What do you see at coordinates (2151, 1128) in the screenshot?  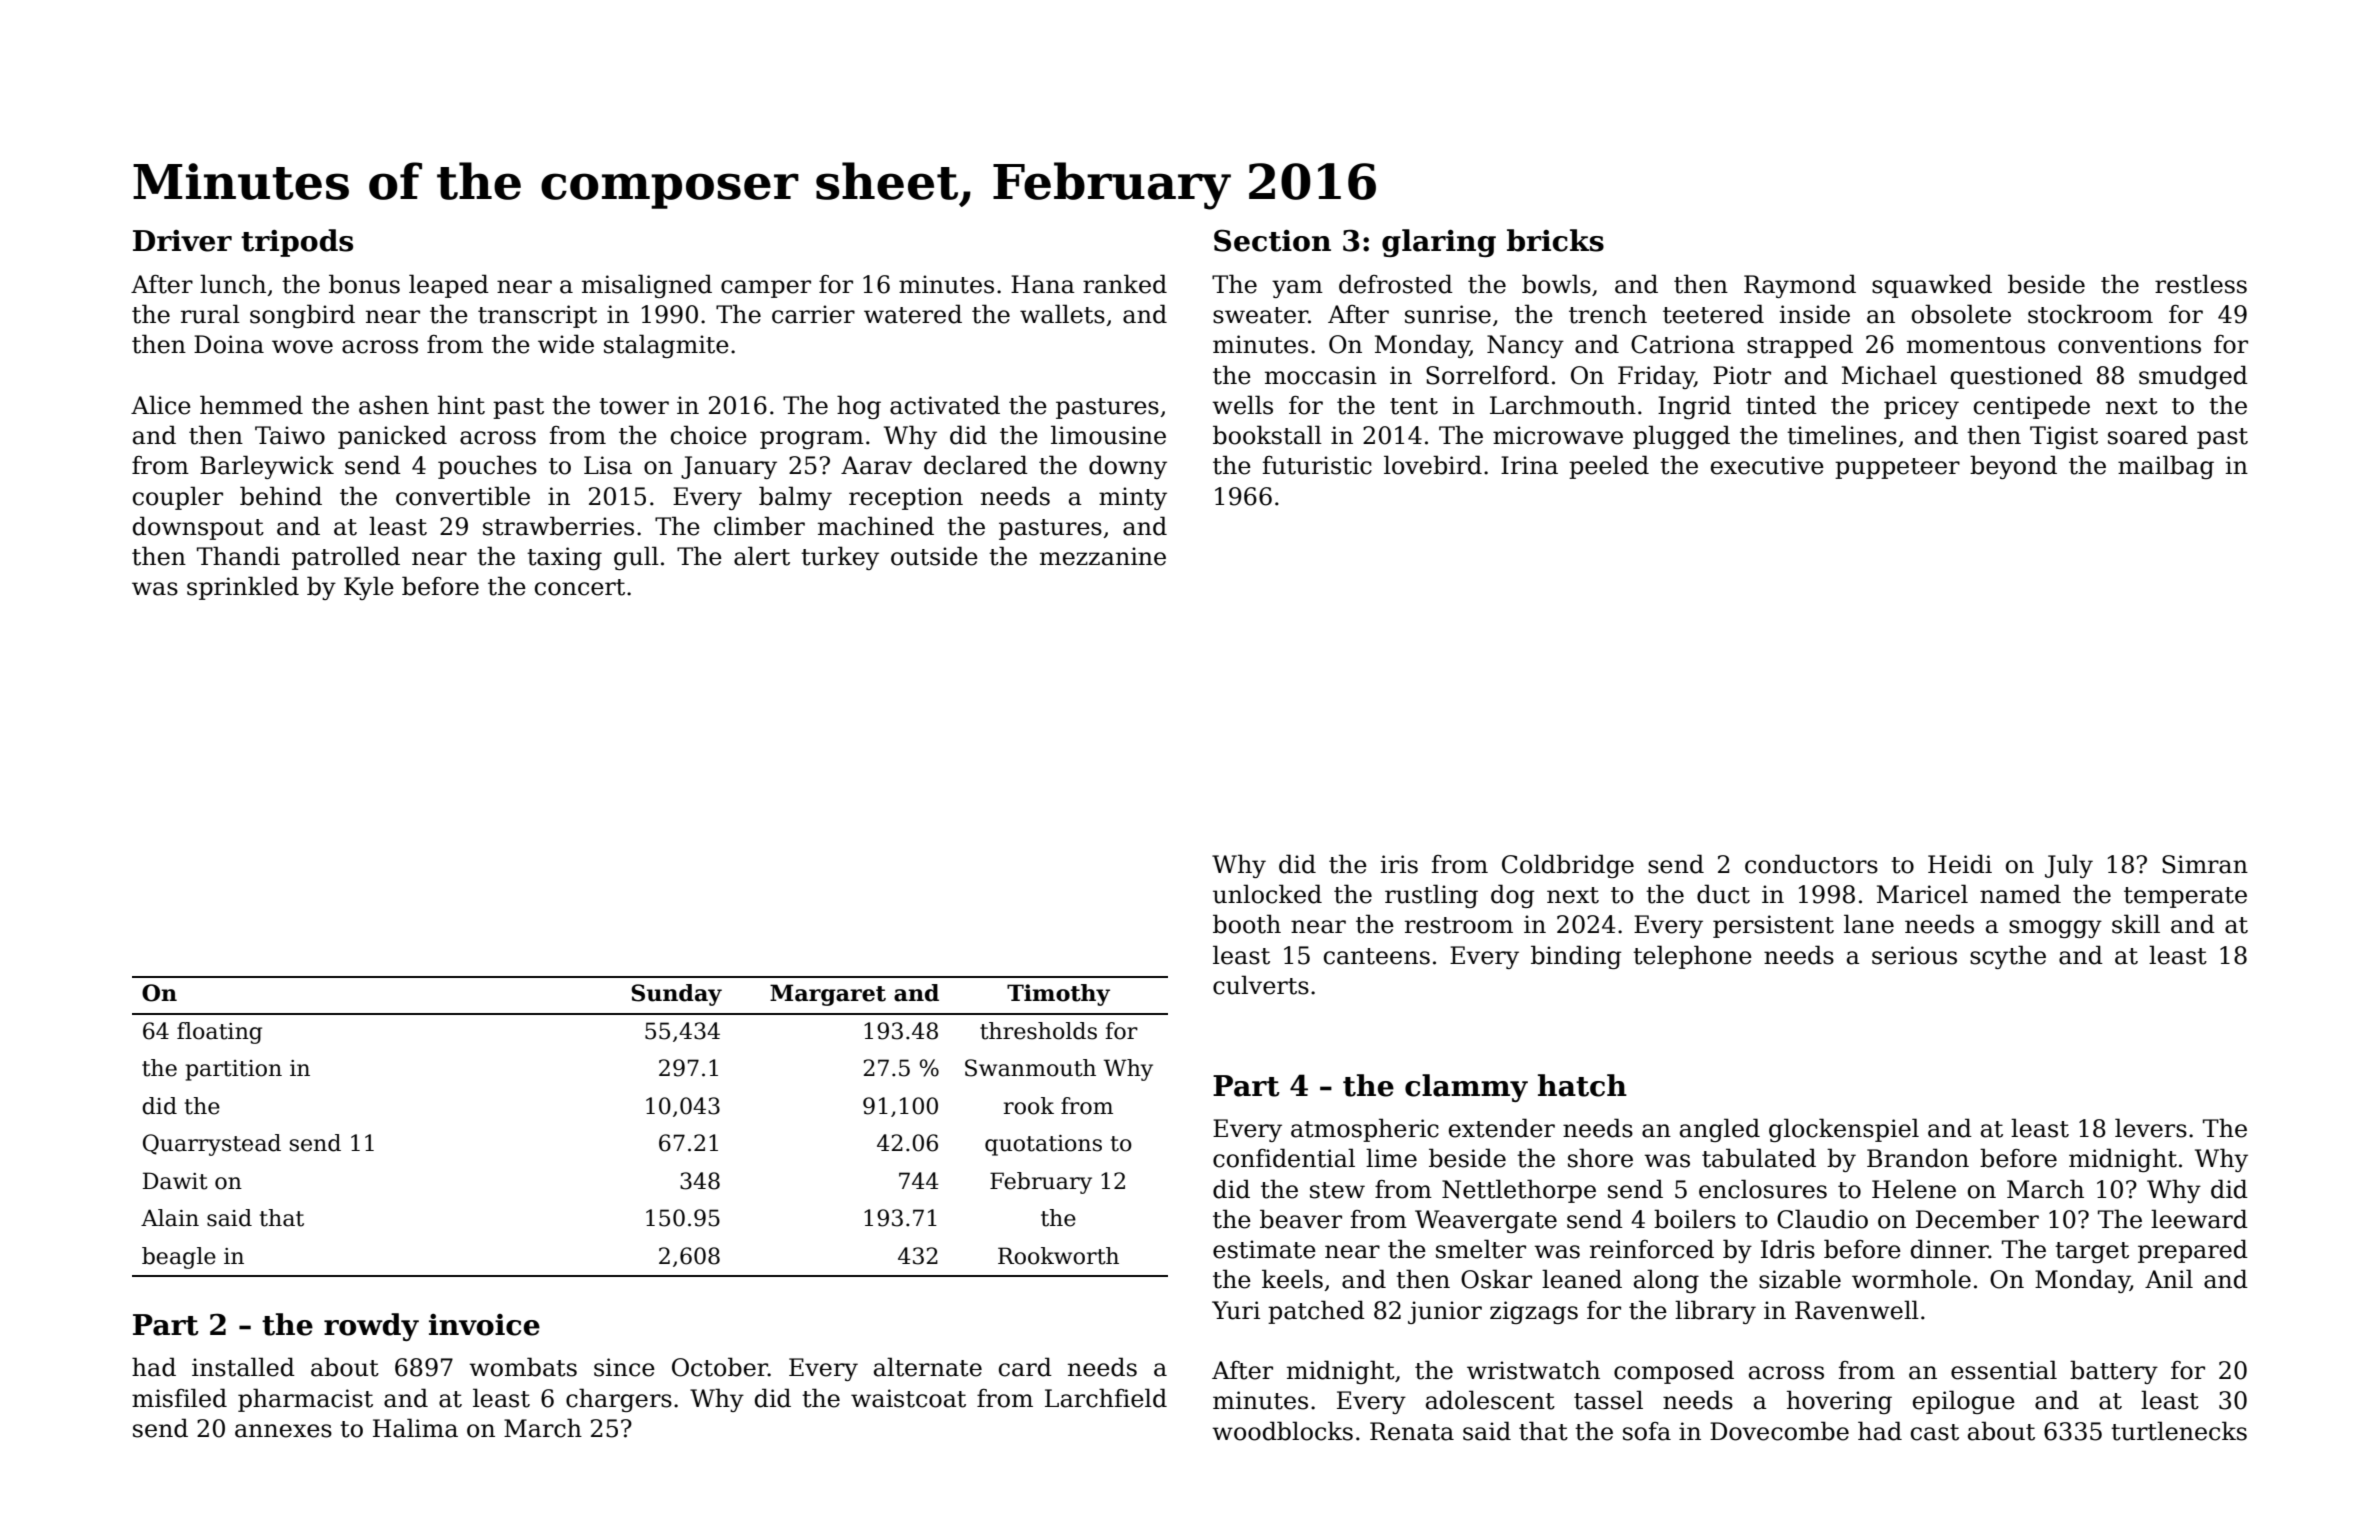 I see `levers` at bounding box center [2151, 1128].
